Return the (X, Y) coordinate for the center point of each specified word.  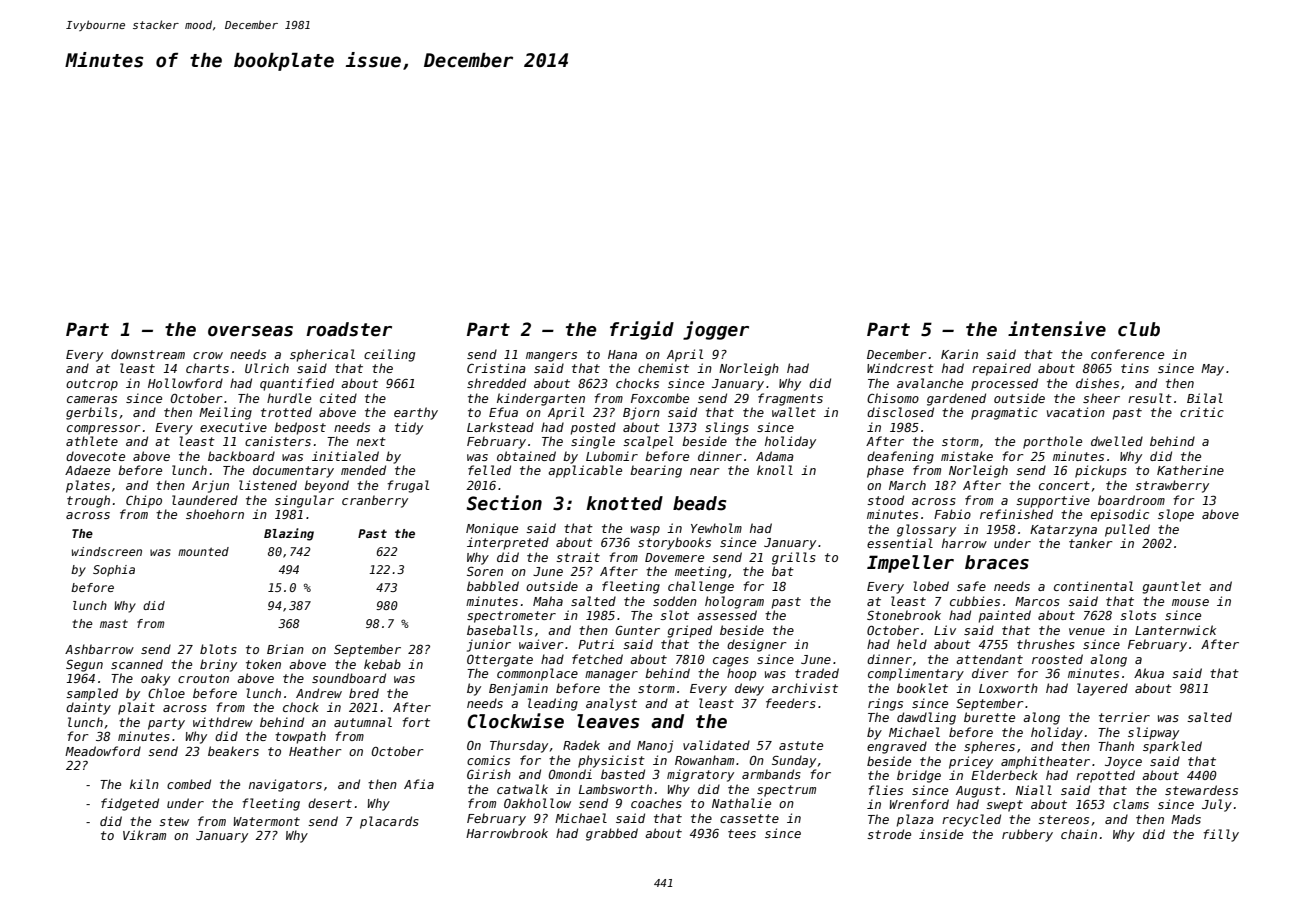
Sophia (114, 571)
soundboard (349, 678)
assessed (727, 615)
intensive (1057, 329)
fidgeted (130, 804)
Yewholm (716, 528)
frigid (642, 330)
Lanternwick (1175, 630)
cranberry (375, 501)
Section (504, 503)
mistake (967, 456)
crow (208, 355)
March (907, 485)
